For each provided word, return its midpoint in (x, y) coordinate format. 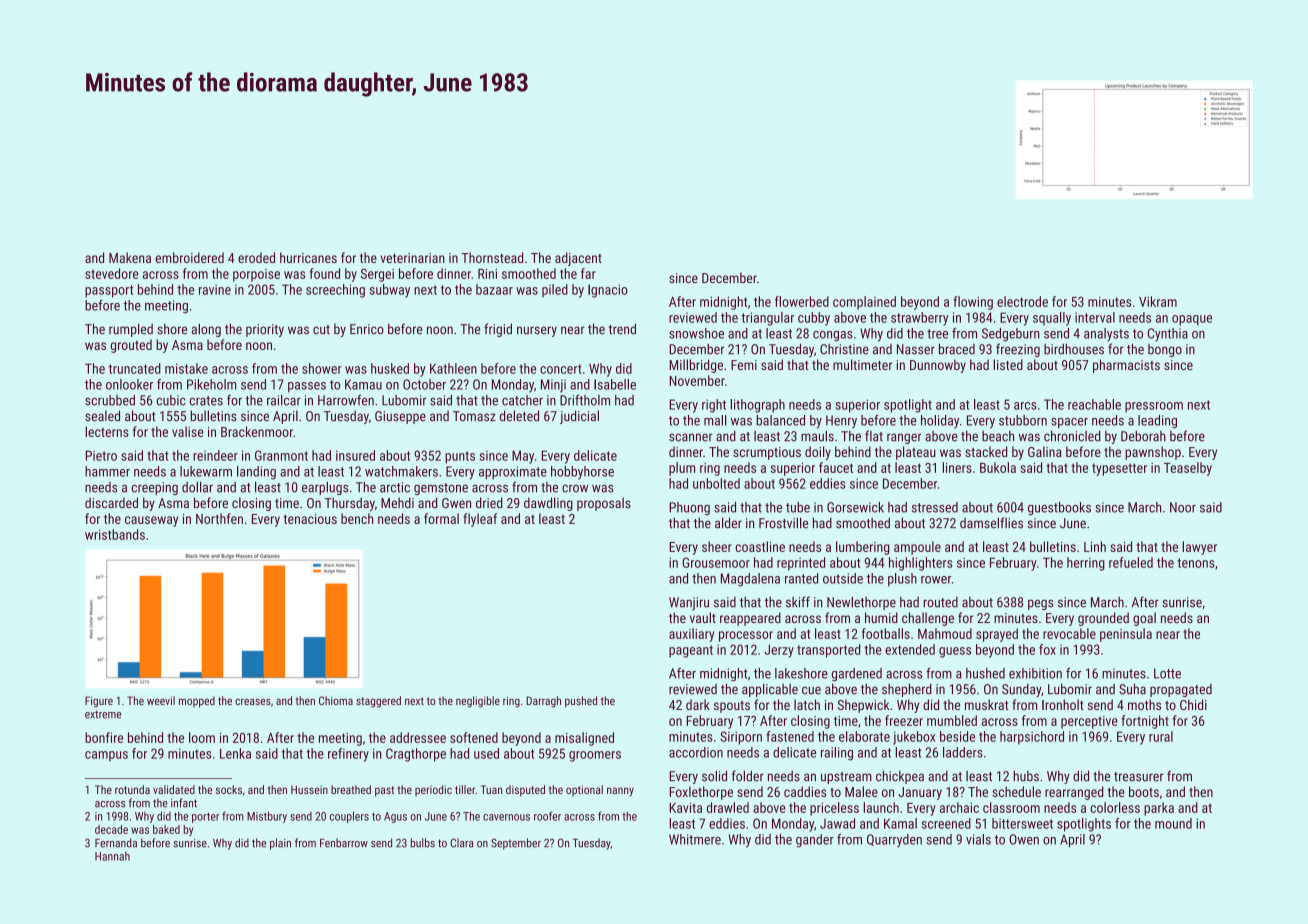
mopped (197, 702)
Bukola (998, 467)
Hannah (112, 856)
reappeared (750, 619)
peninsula (1126, 635)
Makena (130, 257)
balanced (780, 420)
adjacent (578, 259)
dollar (197, 487)
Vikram (1158, 301)
